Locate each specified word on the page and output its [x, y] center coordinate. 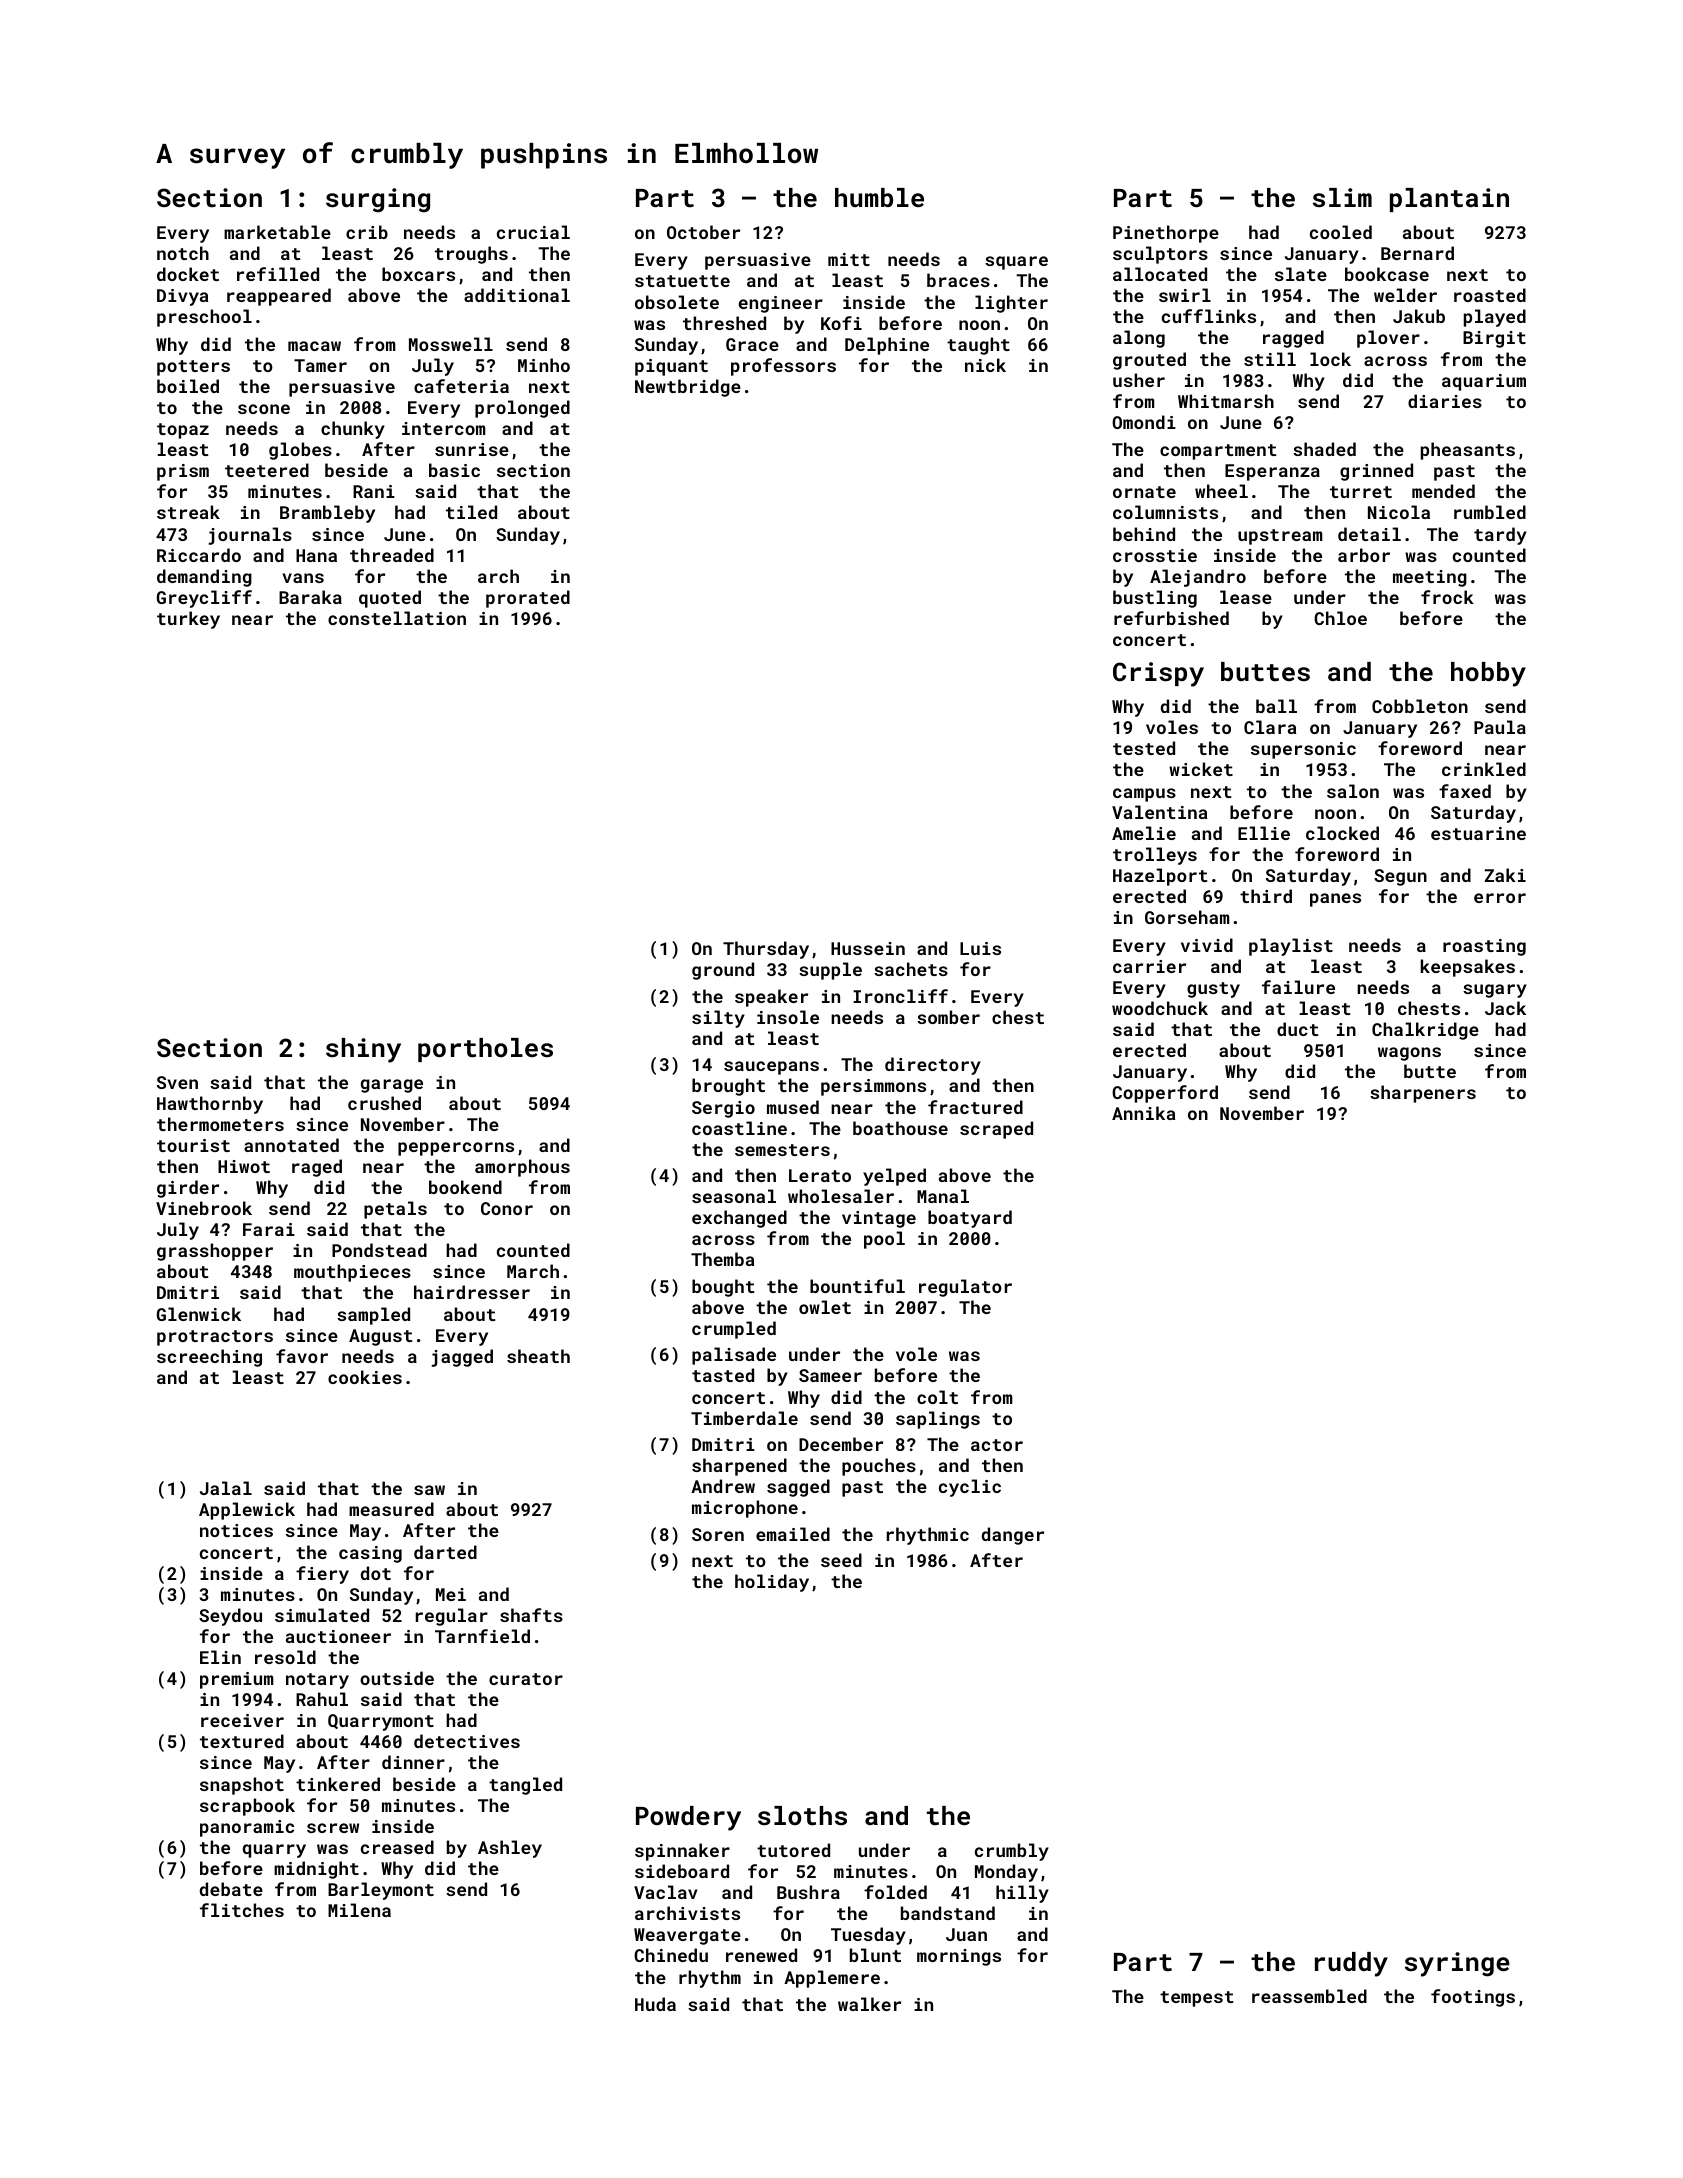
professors [783, 367]
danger [1013, 1536]
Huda [655, 2004]
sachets [911, 969]
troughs [471, 255]
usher [1139, 380]
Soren [718, 1534]
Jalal [226, 1488]
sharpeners [1423, 1094]
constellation [397, 618]
